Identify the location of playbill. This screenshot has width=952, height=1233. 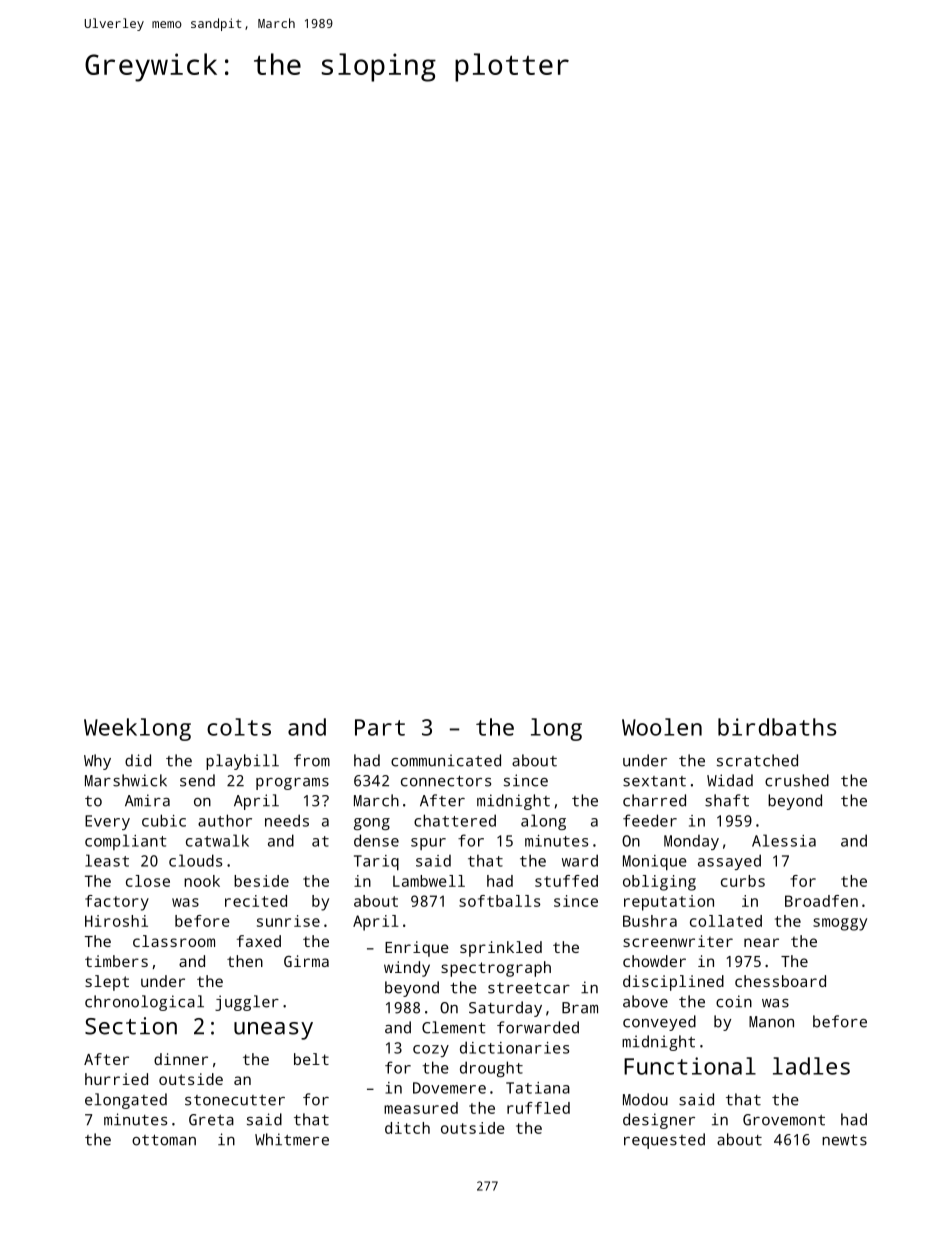
(242, 762).
